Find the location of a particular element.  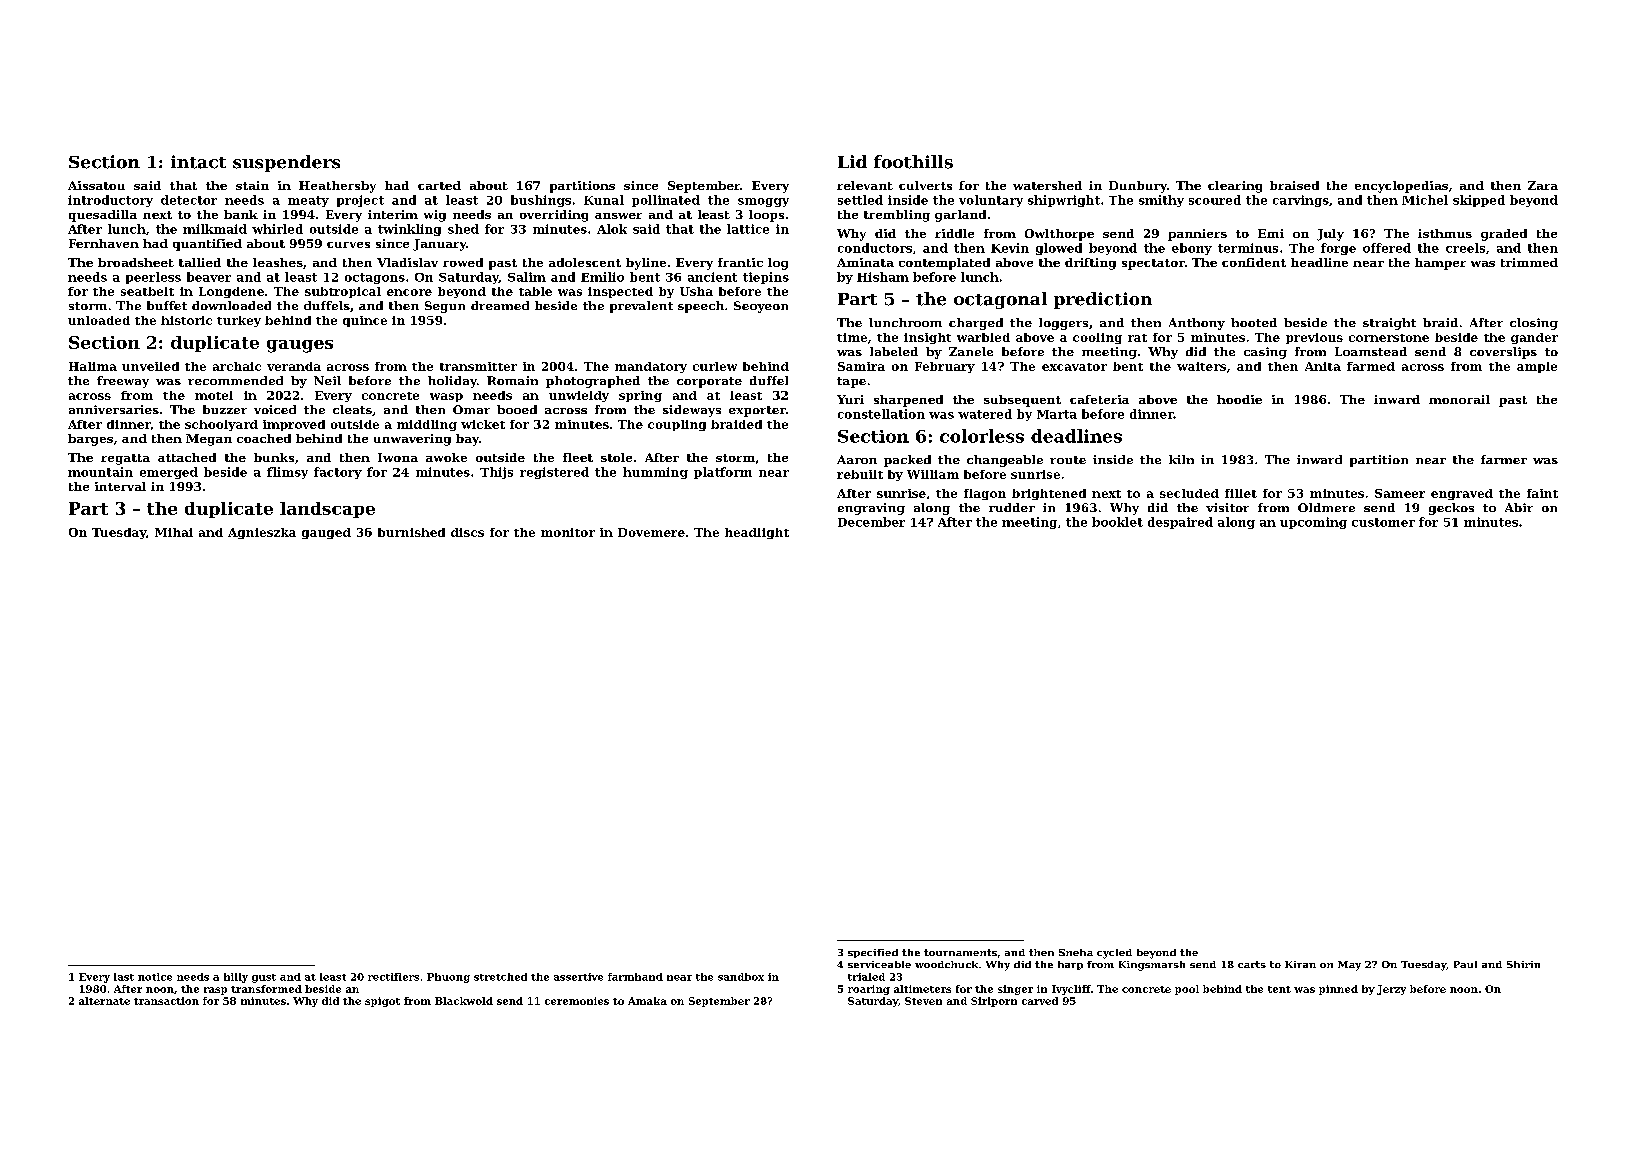

trialed is located at coordinates (866, 977).
